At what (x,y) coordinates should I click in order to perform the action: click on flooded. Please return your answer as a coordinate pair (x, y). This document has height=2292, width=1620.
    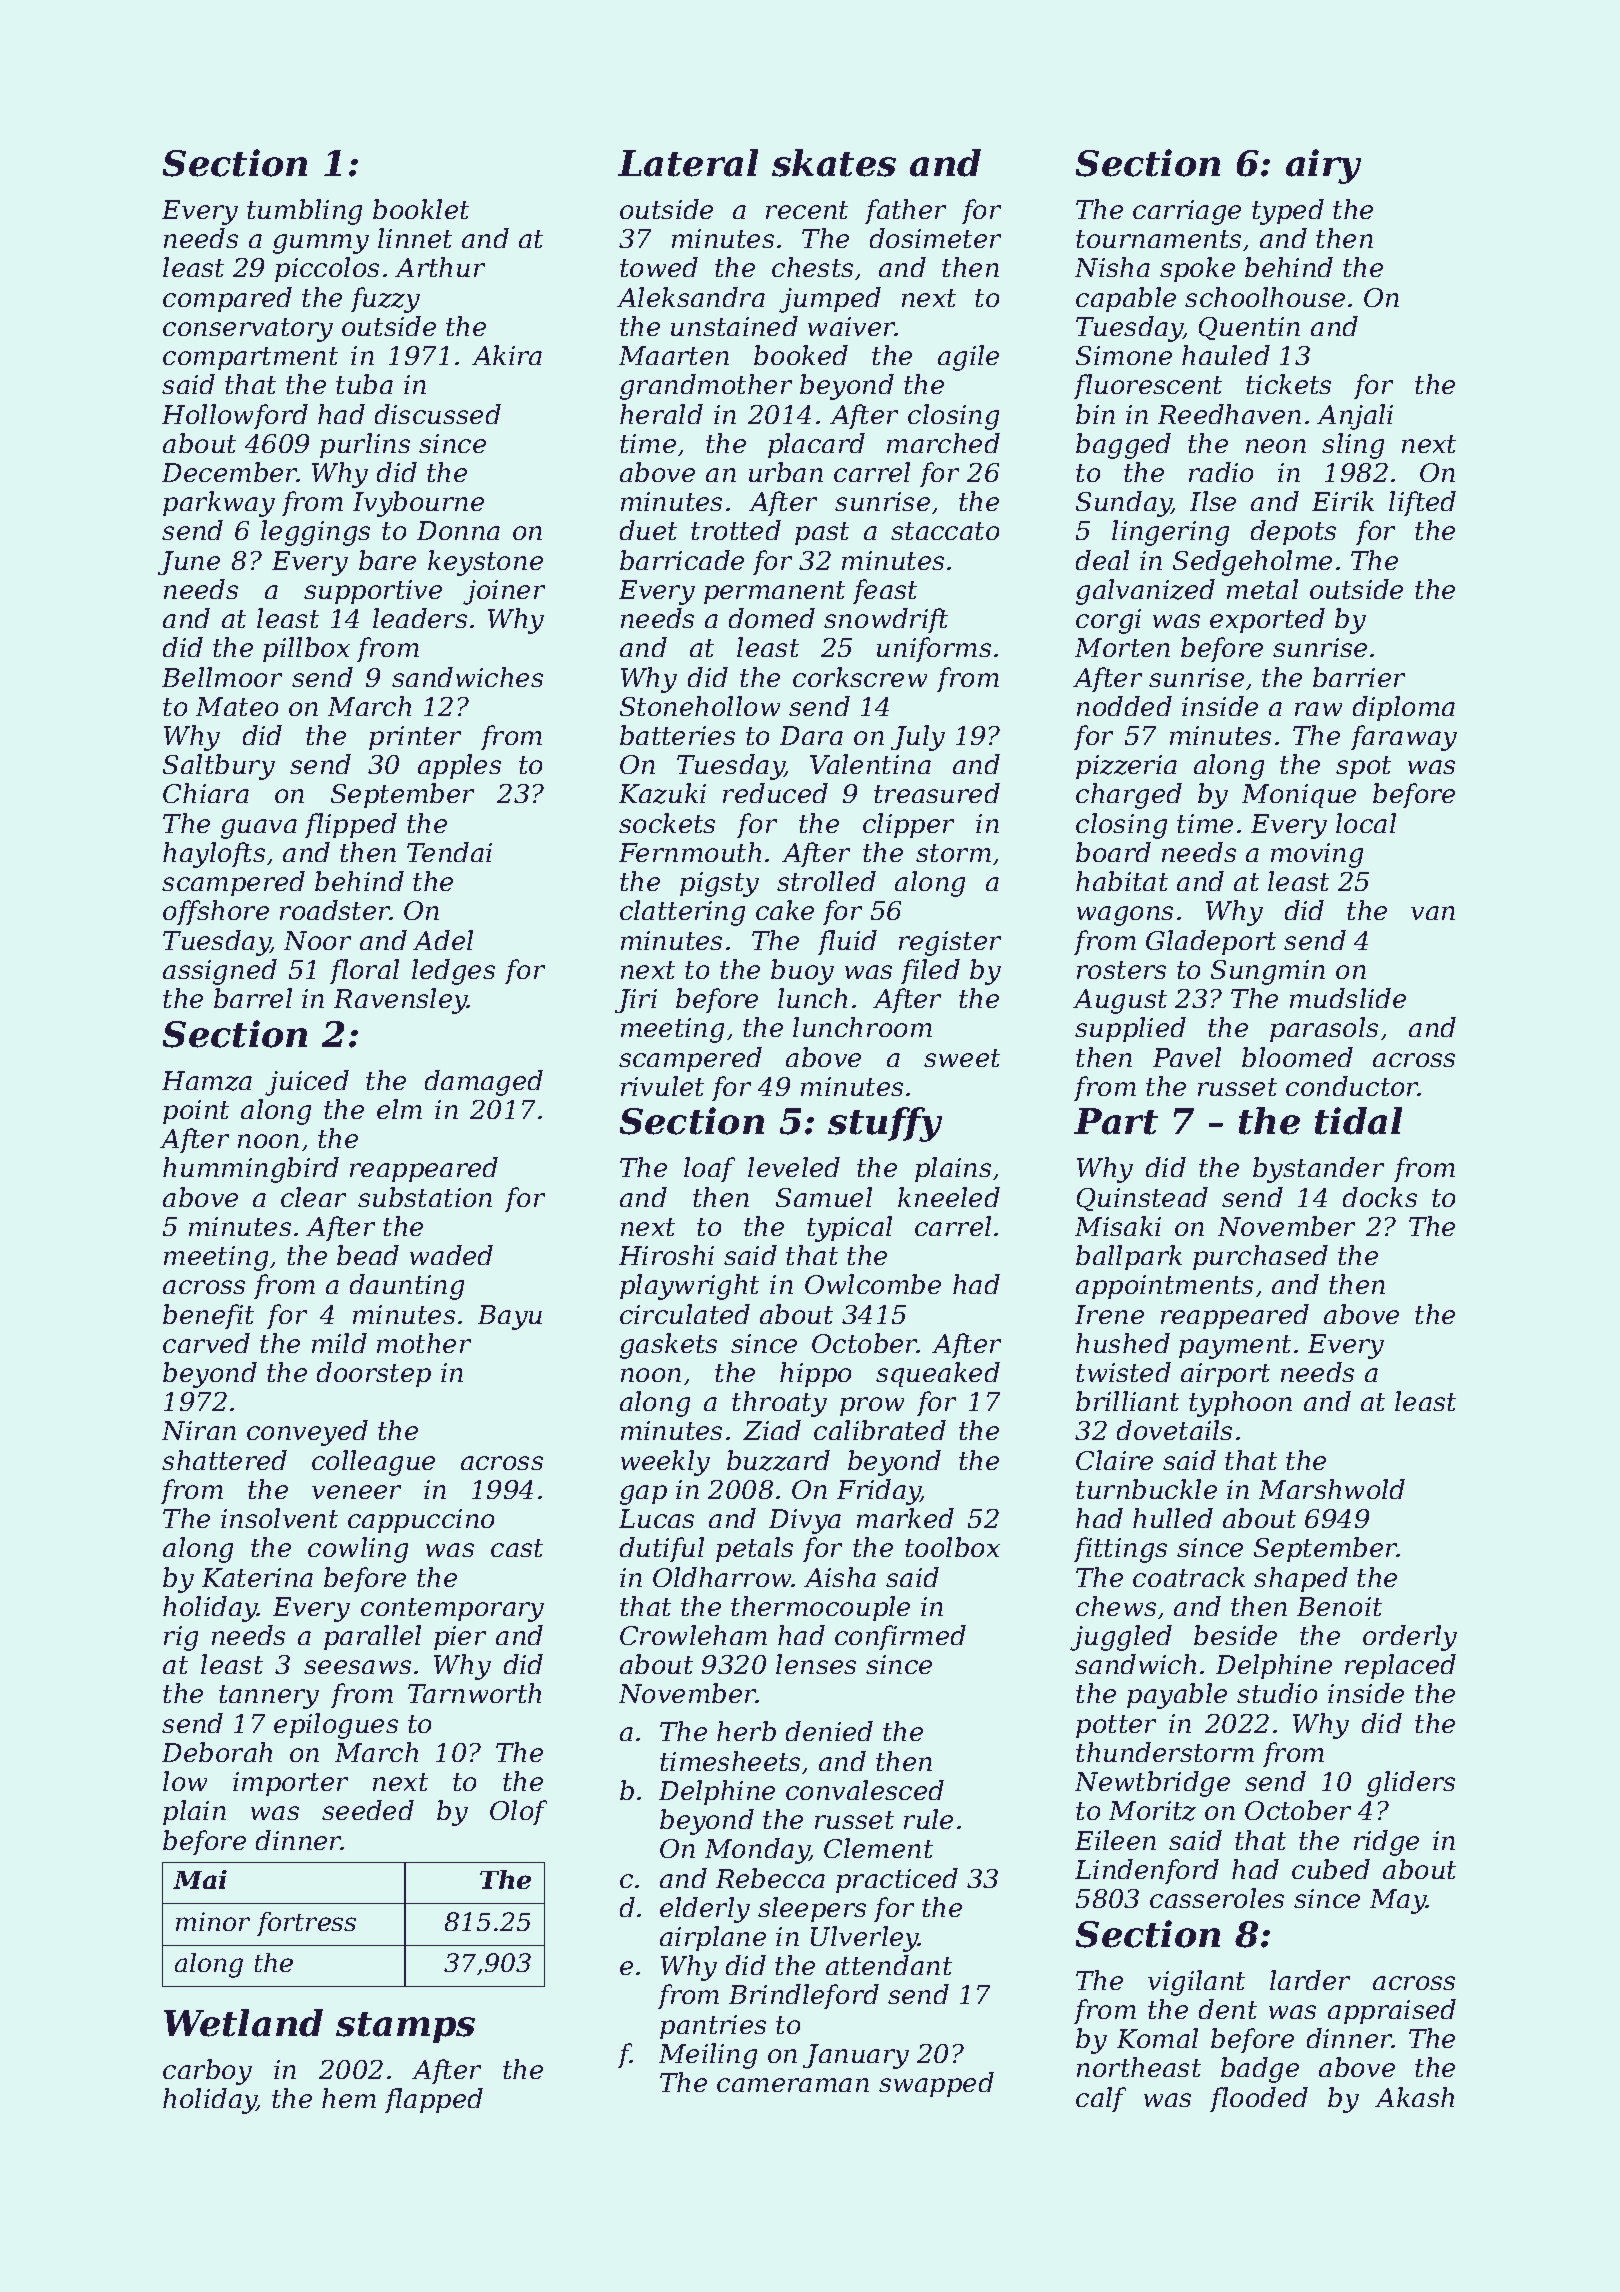
    Looking at the image, I should click on (1259, 2099).
